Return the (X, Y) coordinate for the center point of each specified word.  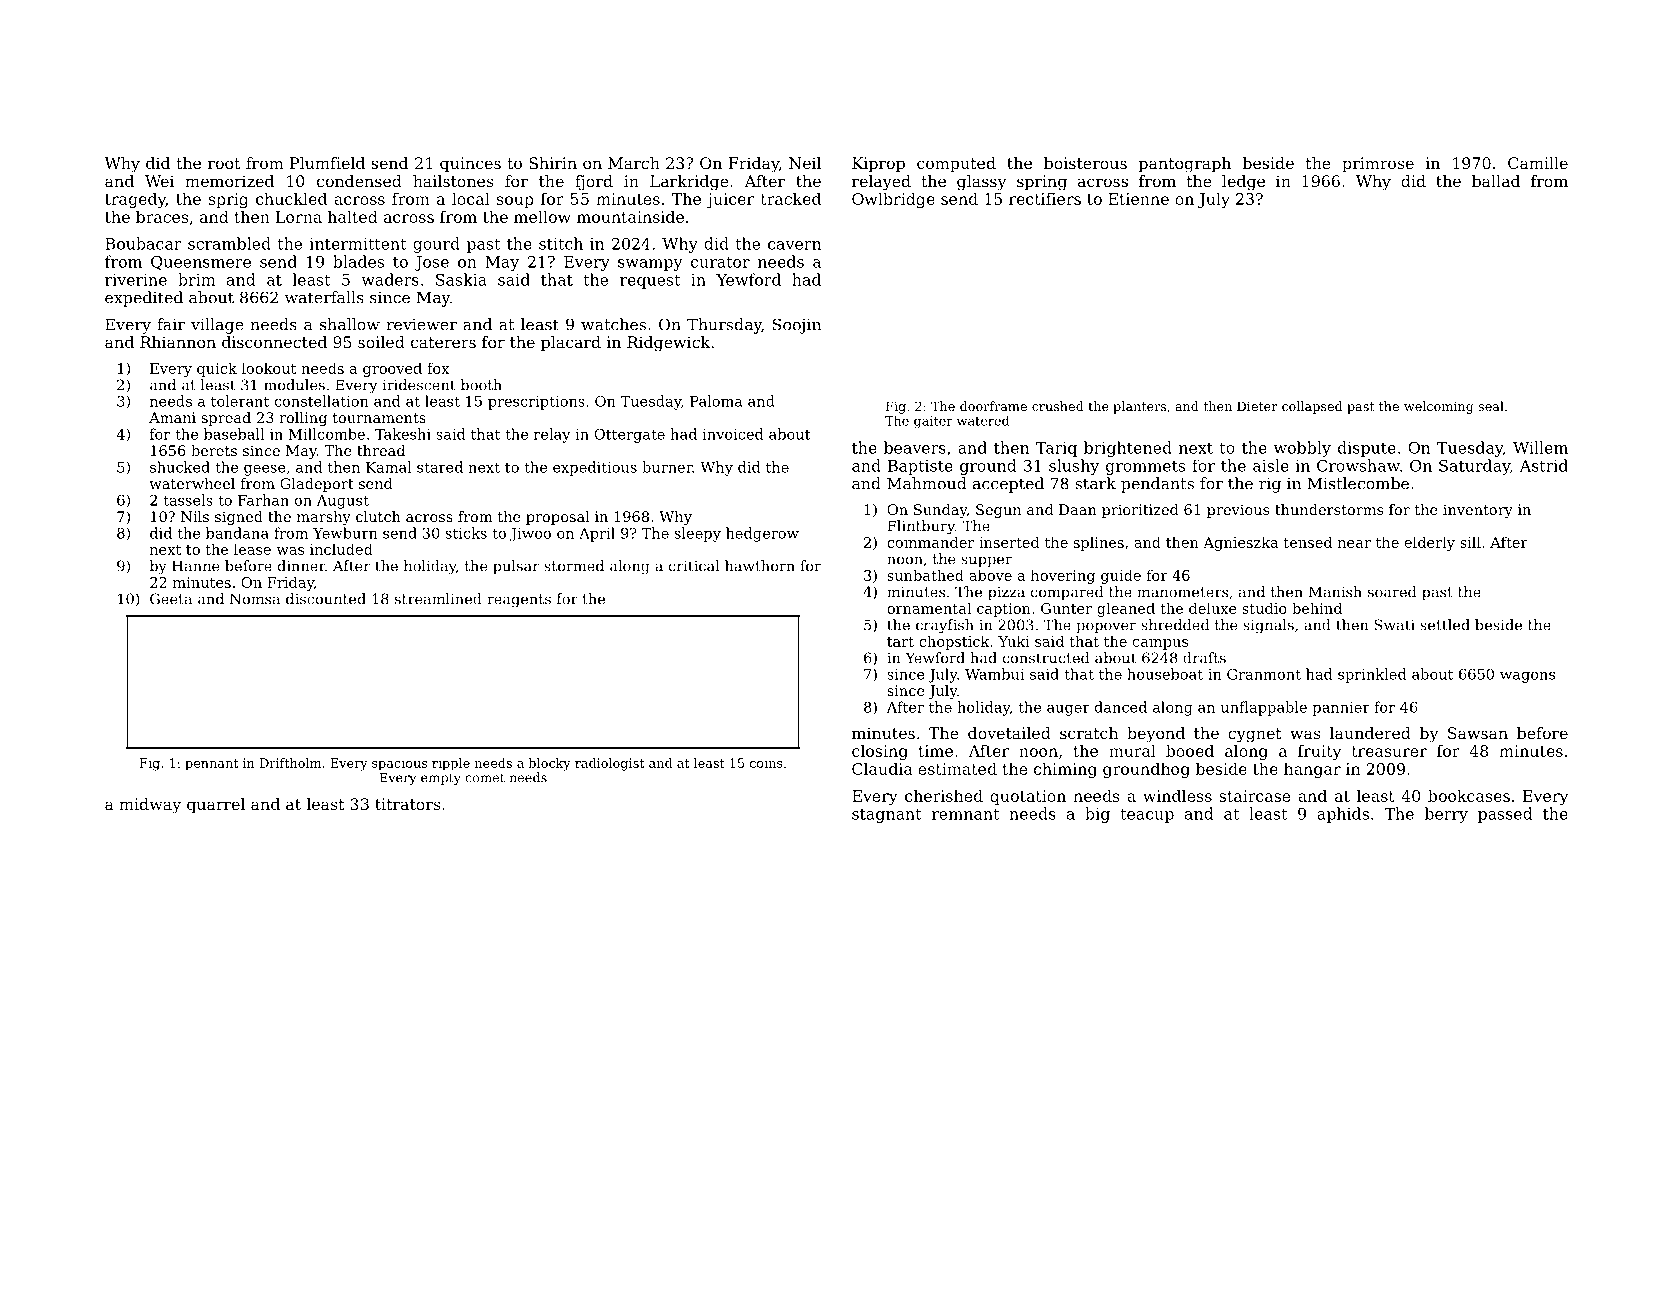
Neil (805, 163)
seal (1491, 406)
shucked (180, 467)
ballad (1496, 181)
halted (353, 216)
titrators (408, 804)
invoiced (732, 434)
